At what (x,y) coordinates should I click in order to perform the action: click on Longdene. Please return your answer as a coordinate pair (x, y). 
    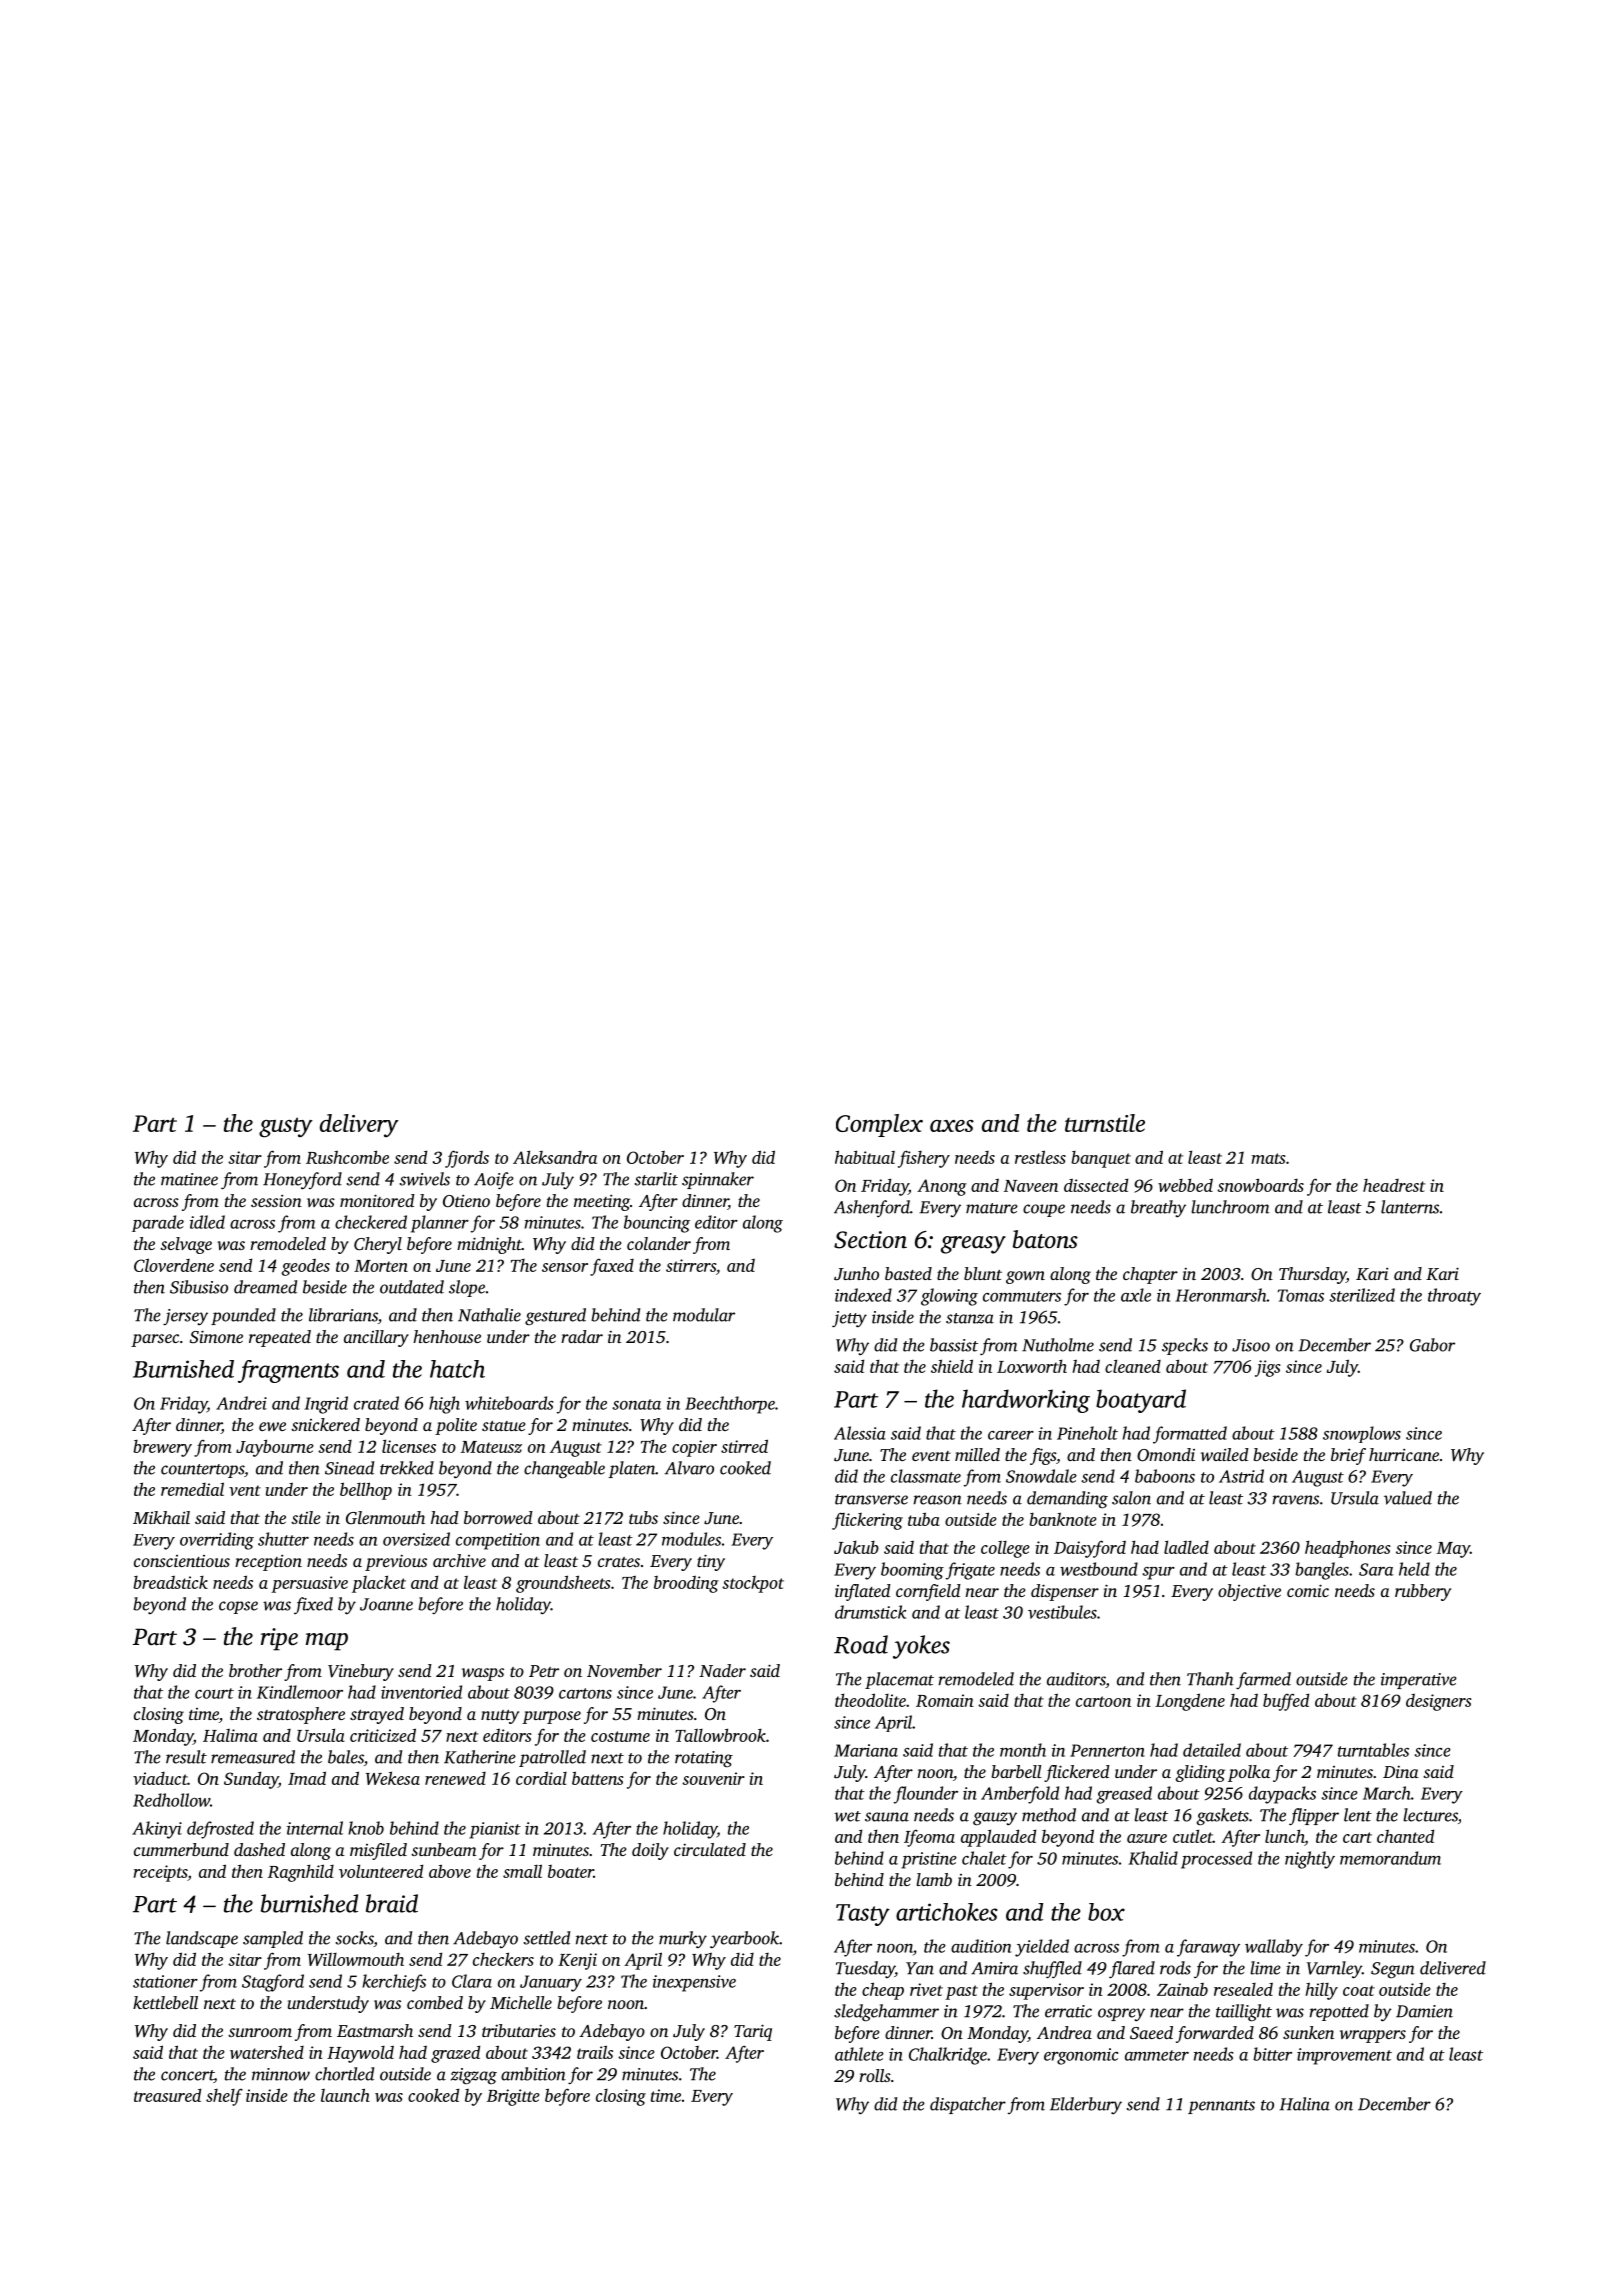
    Looking at the image, I should click on (1190, 1702).
